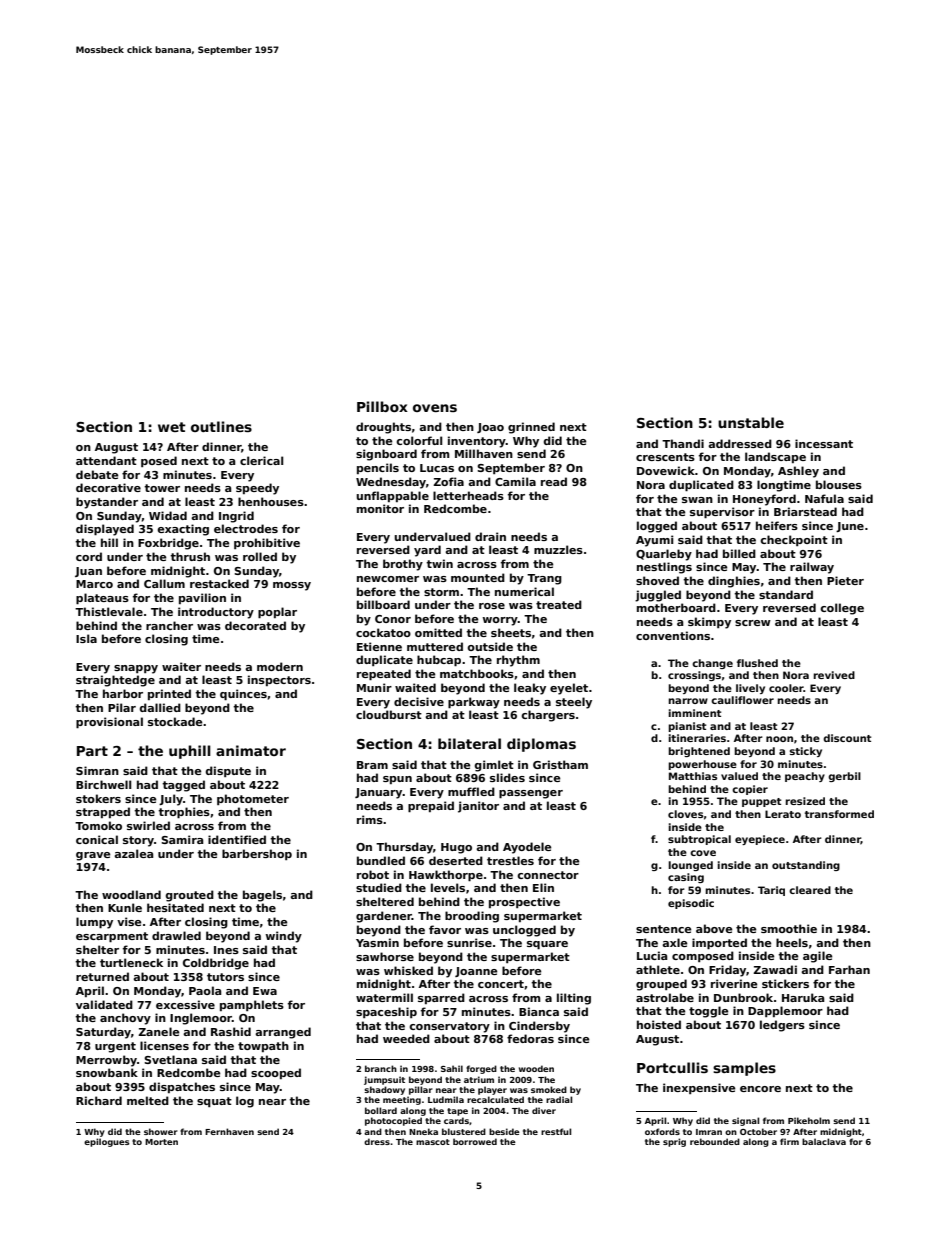 The image size is (952, 1233). I want to click on escarpment, so click(112, 937).
